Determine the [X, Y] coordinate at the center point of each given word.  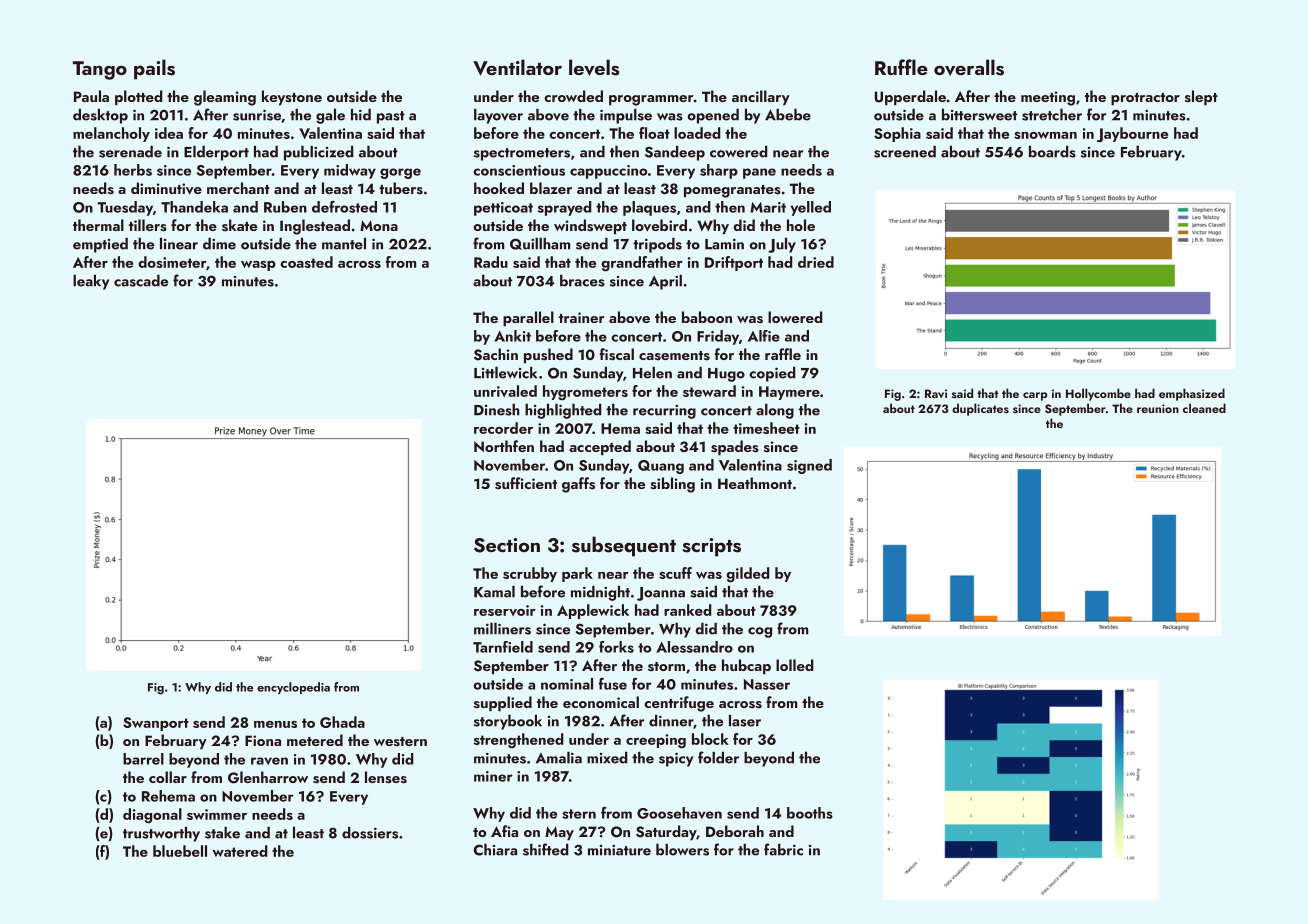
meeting [1048, 98]
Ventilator [517, 67]
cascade [141, 280]
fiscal [617, 354]
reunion [1158, 408]
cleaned [1204, 408]
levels [594, 67]
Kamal [494, 591]
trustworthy [161, 834]
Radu [491, 262]
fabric [783, 849]
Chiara [495, 849]
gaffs [578, 485]
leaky [91, 282]
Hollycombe [1098, 394]
